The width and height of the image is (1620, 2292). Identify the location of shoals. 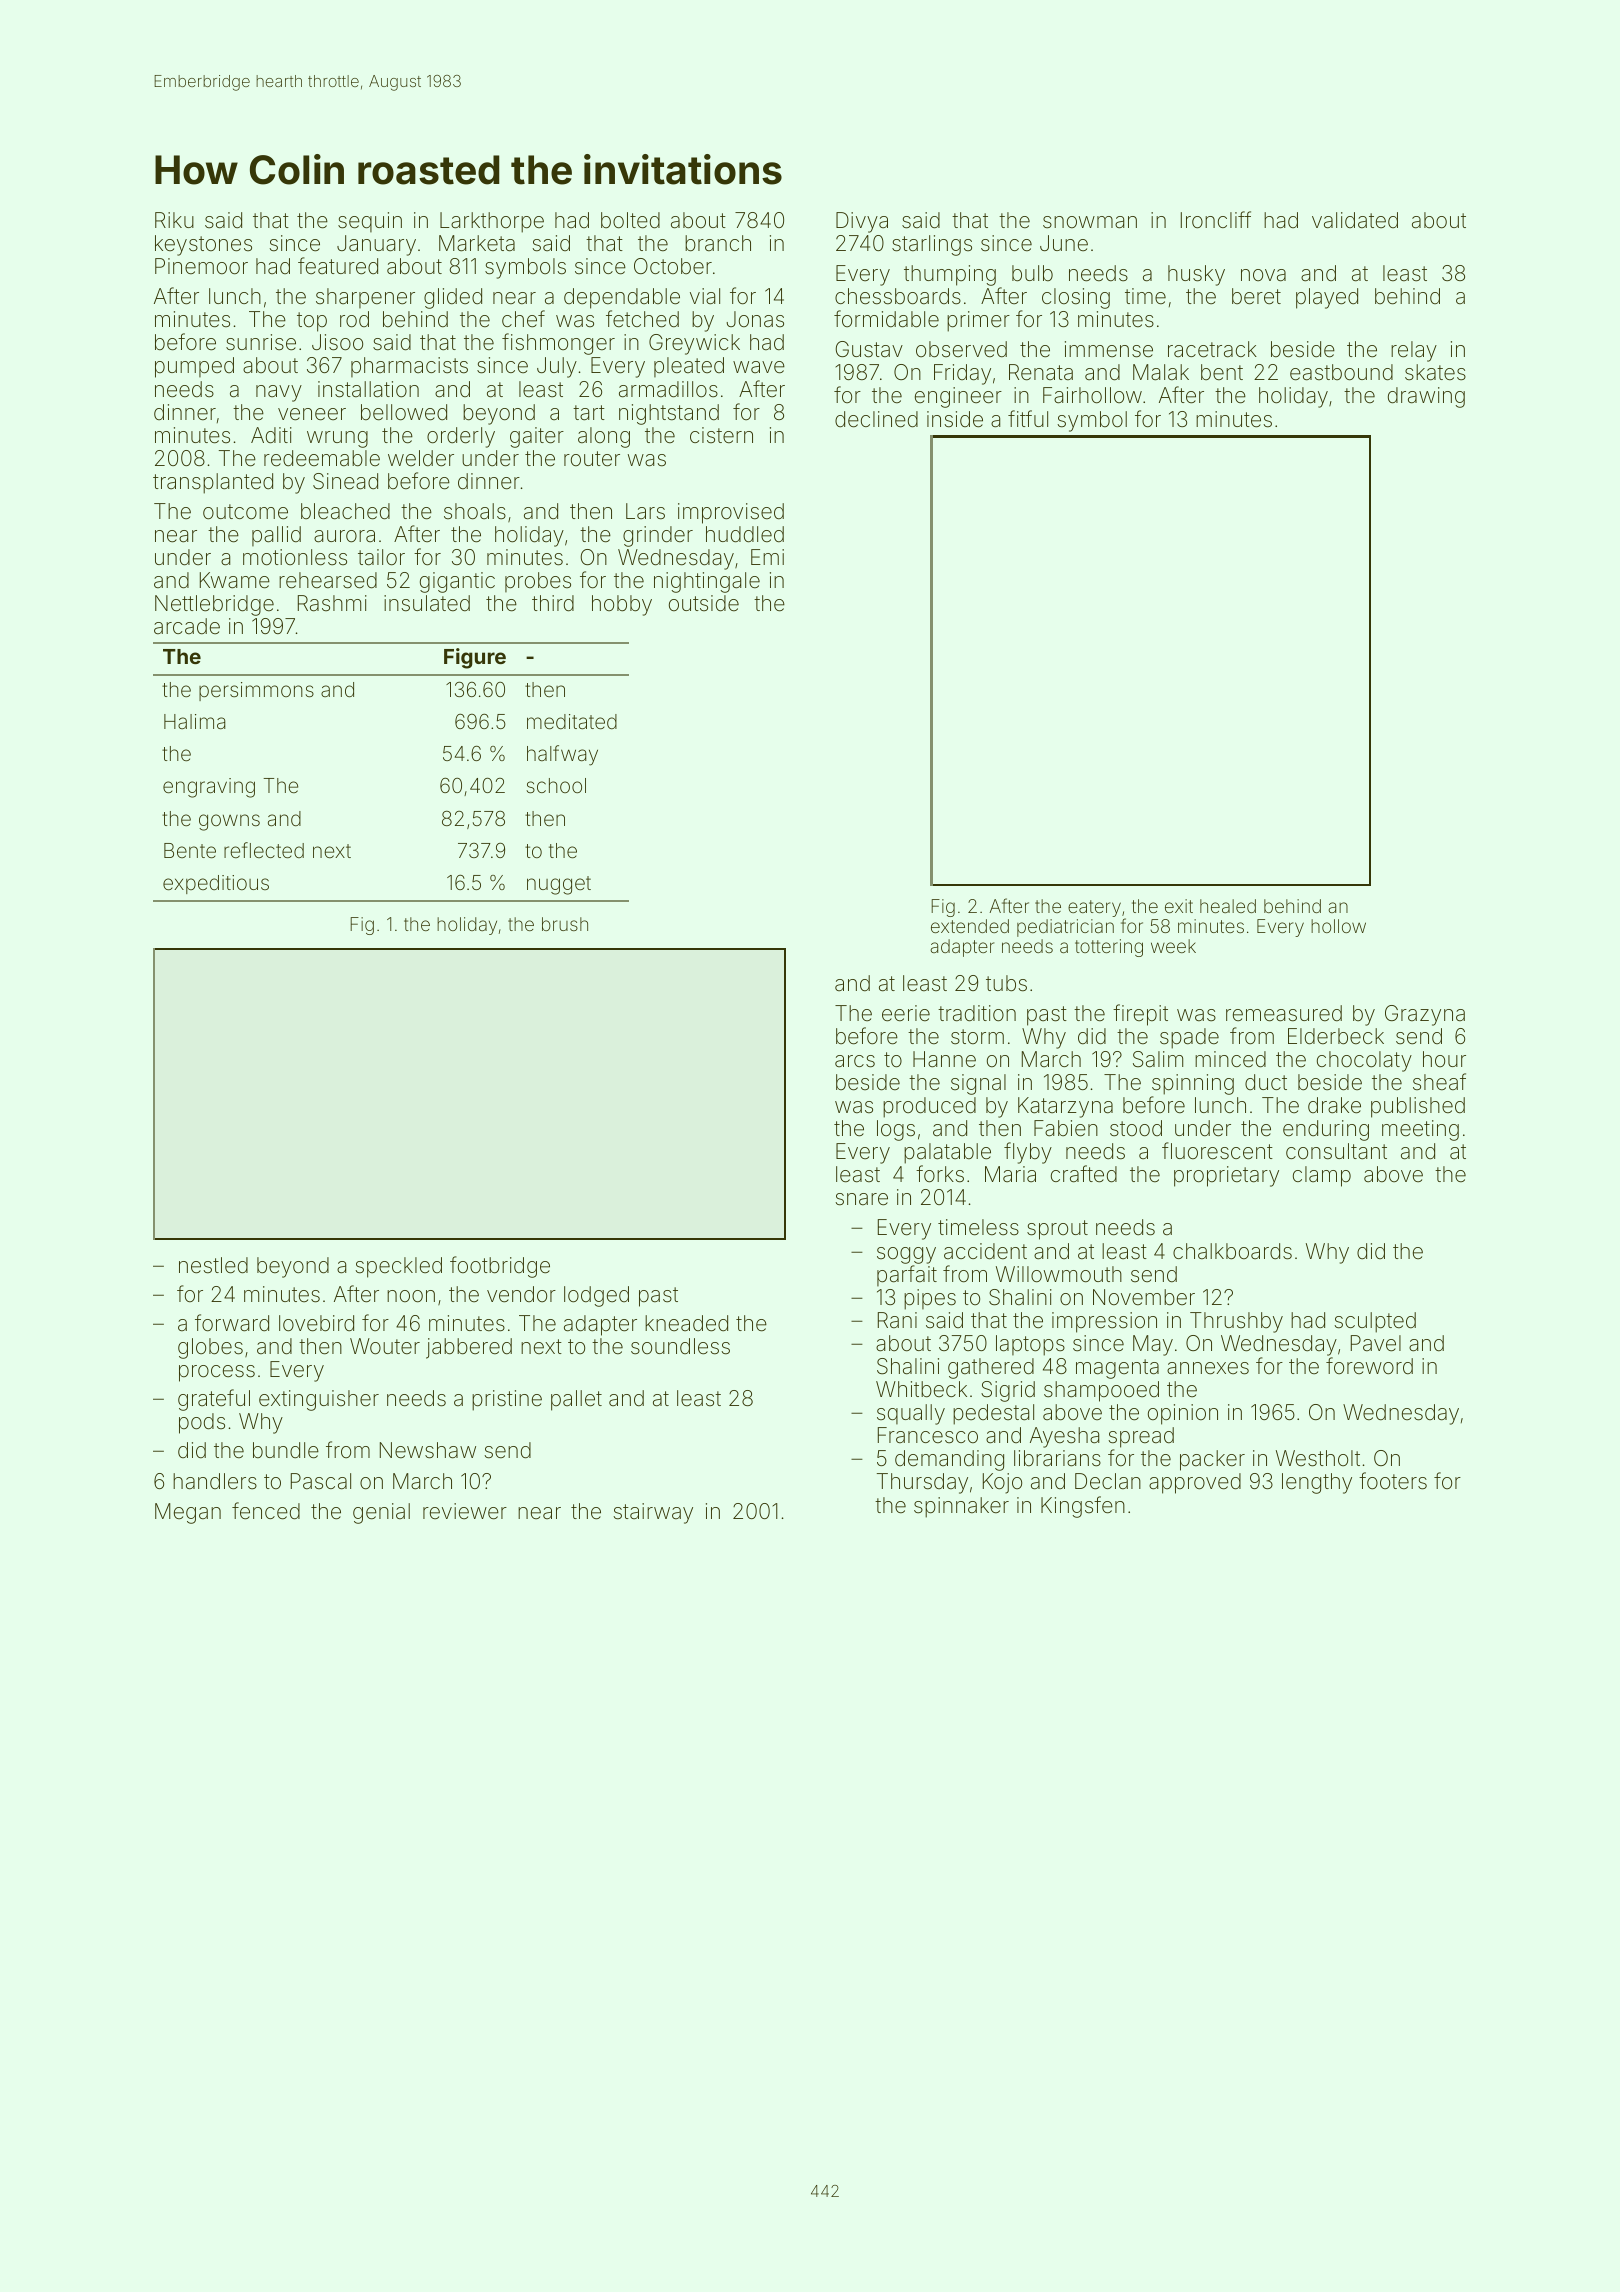
(475, 511).
